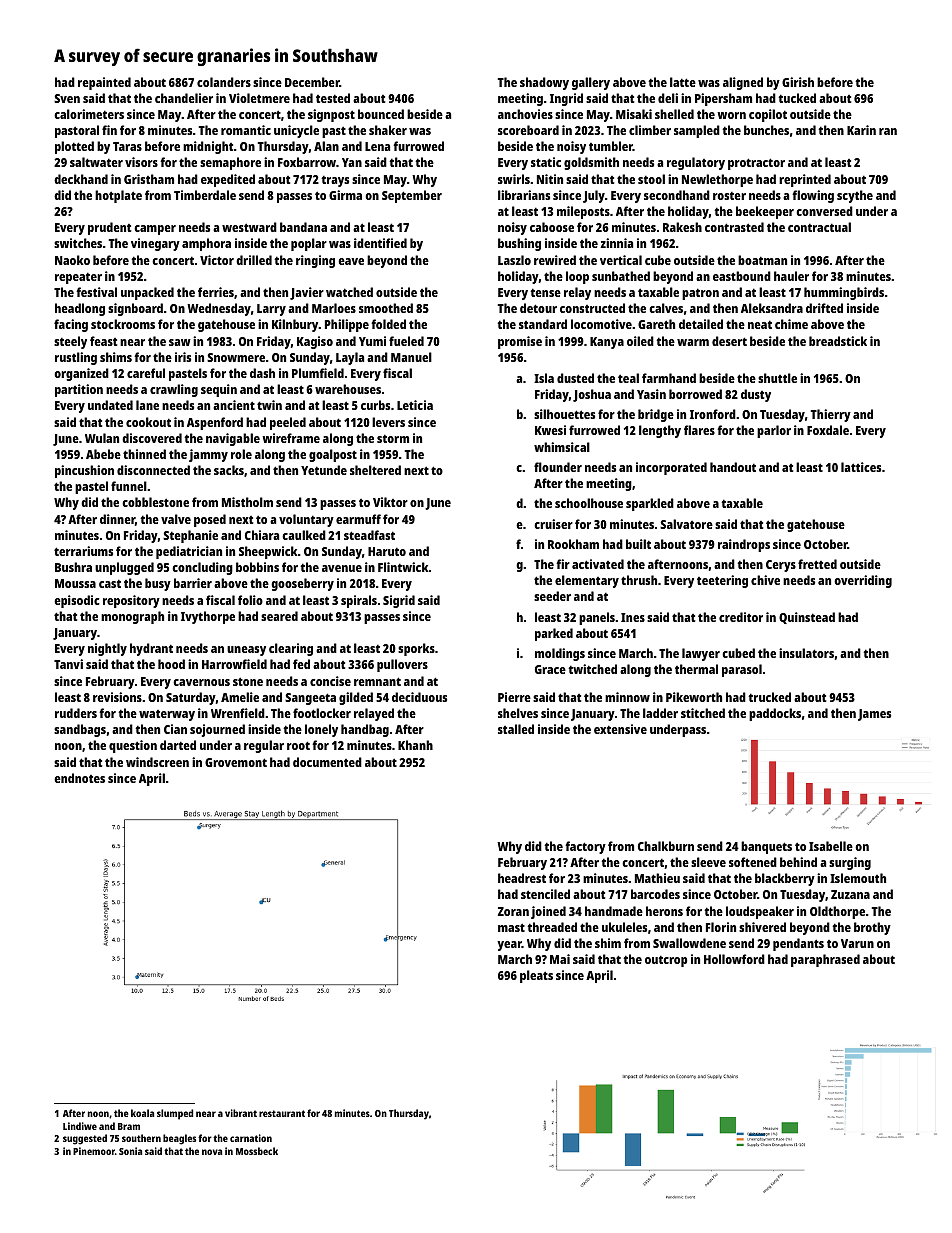 Image resolution: width=952 pixels, height=1233 pixels. What do you see at coordinates (516, 729) in the image?
I see `stalled` at bounding box center [516, 729].
